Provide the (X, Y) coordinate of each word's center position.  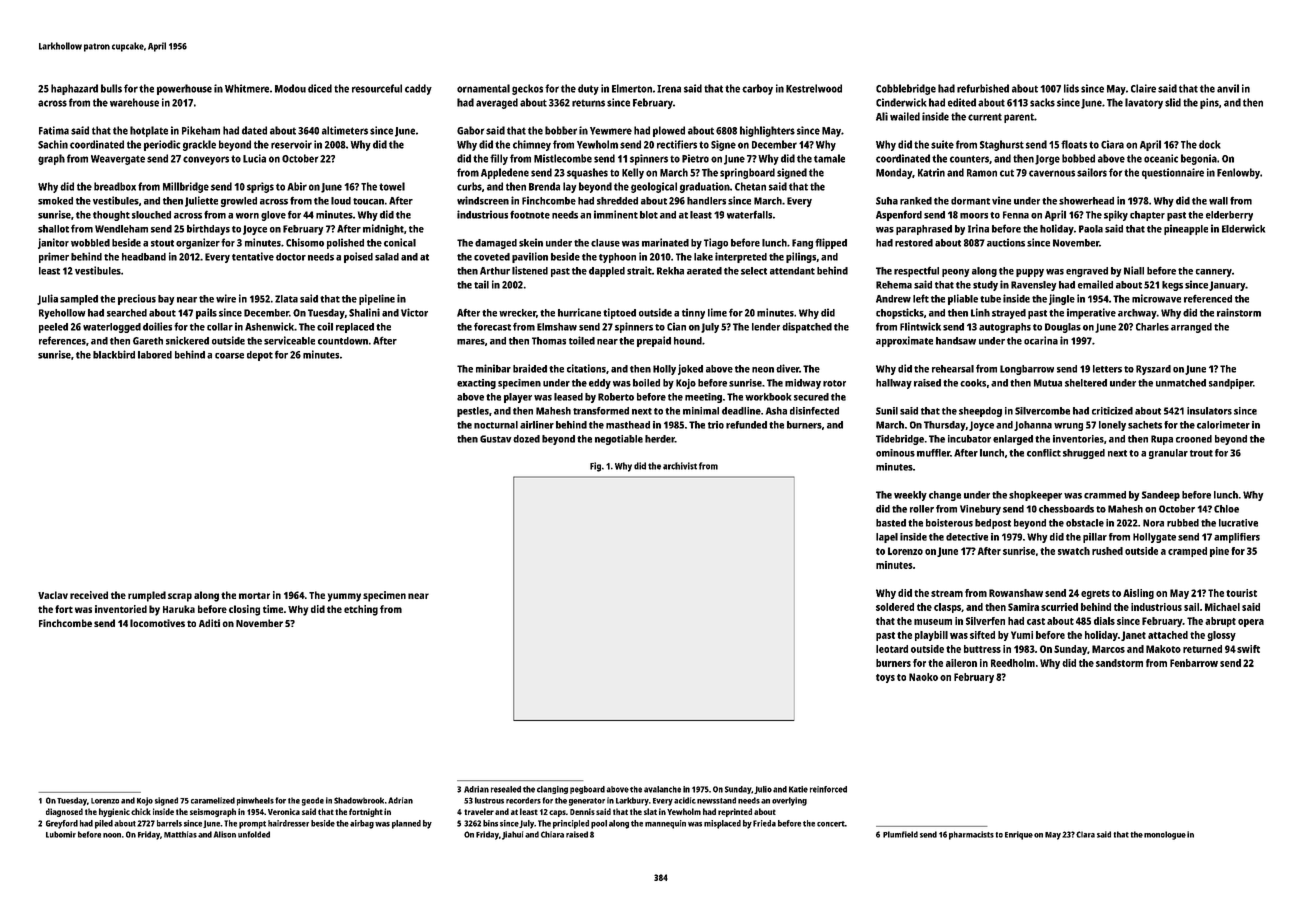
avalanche (662, 789)
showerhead (1086, 201)
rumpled (147, 596)
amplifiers (1237, 538)
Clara (1085, 834)
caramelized (213, 800)
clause (605, 243)
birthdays (208, 229)
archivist (680, 466)
